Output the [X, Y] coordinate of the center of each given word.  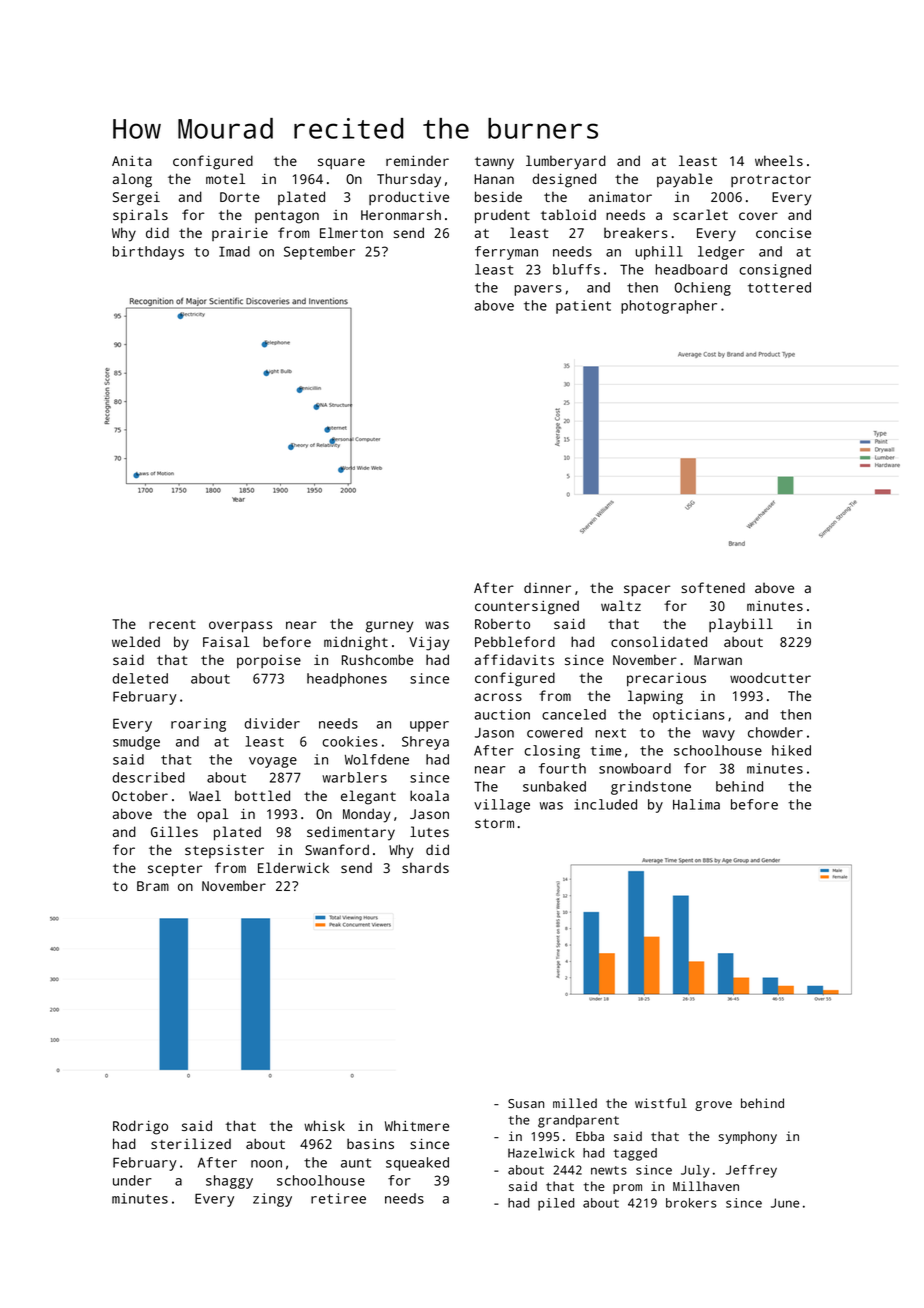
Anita [132, 161]
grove [713, 1106]
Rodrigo [140, 1127]
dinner [547, 588]
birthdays [148, 253]
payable [685, 180]
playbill [741, 625]
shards [425, 867]
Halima [696, 804]
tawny [494, 163]
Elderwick [293, 867]
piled [556, 1204]
